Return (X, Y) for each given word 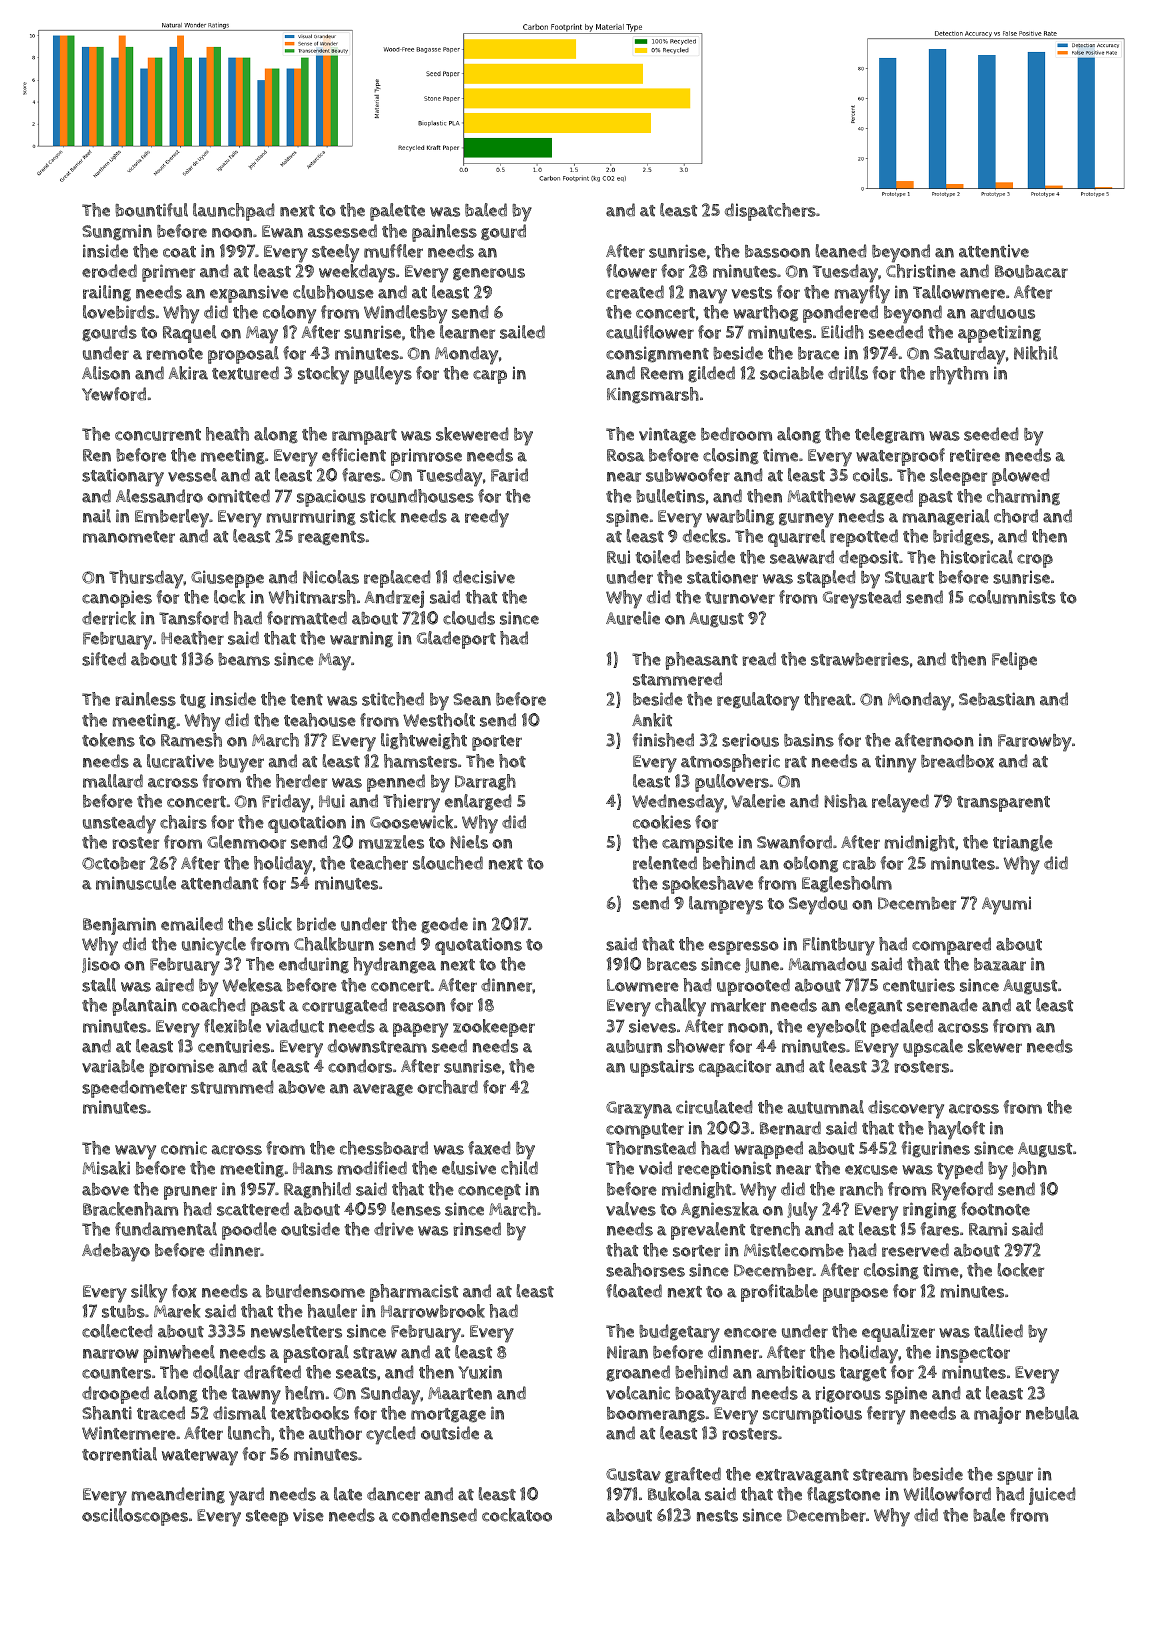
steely (335, 253)
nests (717, 1516)
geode (444, 925)
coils (870, 475)
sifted (104, 659)
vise (308, 1515)
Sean (472, 699)
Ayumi (1006, 905)
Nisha (846, 801)
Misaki (106, 1168)
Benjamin (119, 926)
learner (467, 332)
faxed (489, 1148)
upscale (933, 1048)
